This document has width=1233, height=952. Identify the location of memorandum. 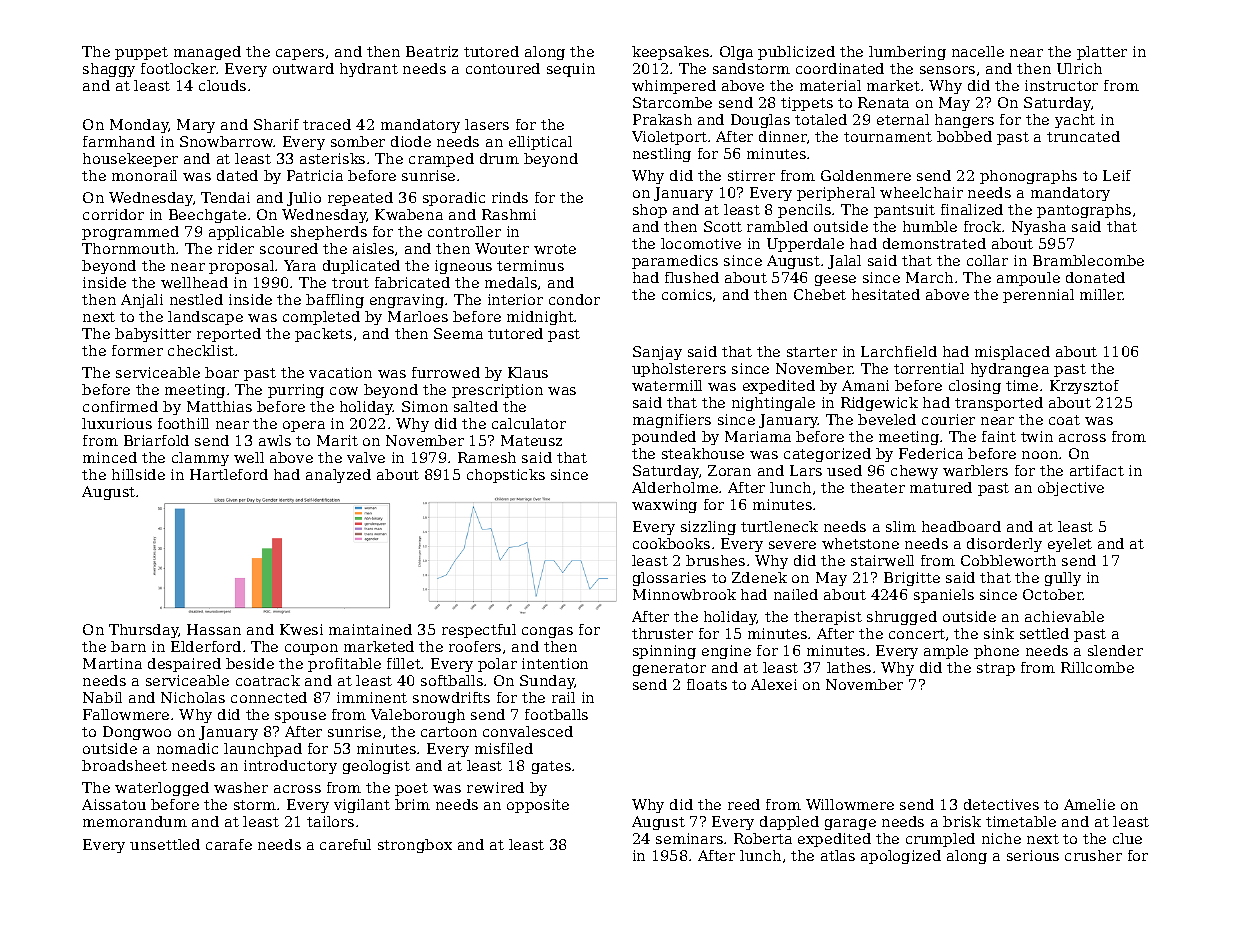
(135, 821).
